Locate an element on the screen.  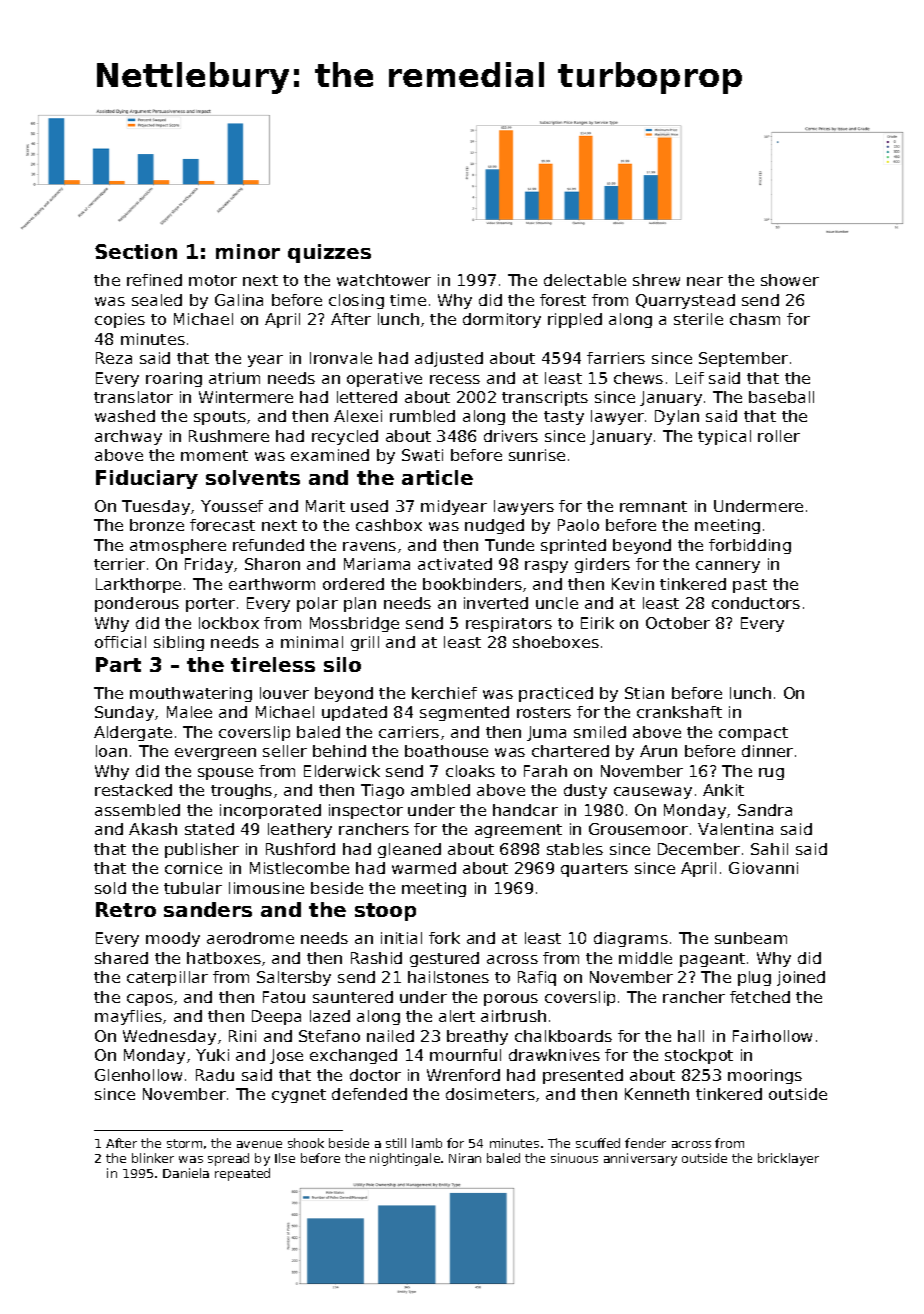
Giovanni is located at coordinates (763, 868).
